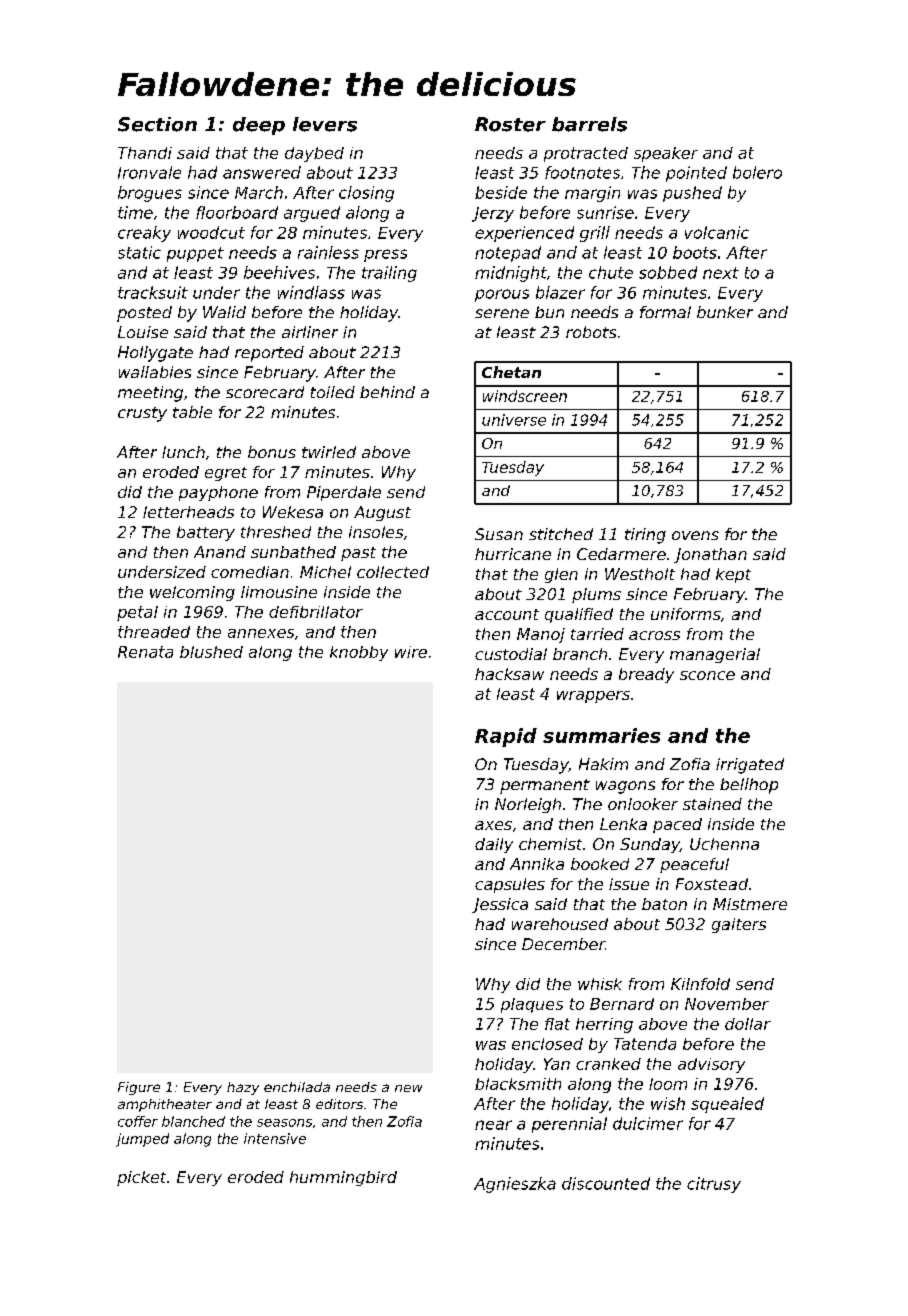 The image size is (908, 1316). Describe the element at coordinates (727, 1004) in the image. I see `November` at that location.
